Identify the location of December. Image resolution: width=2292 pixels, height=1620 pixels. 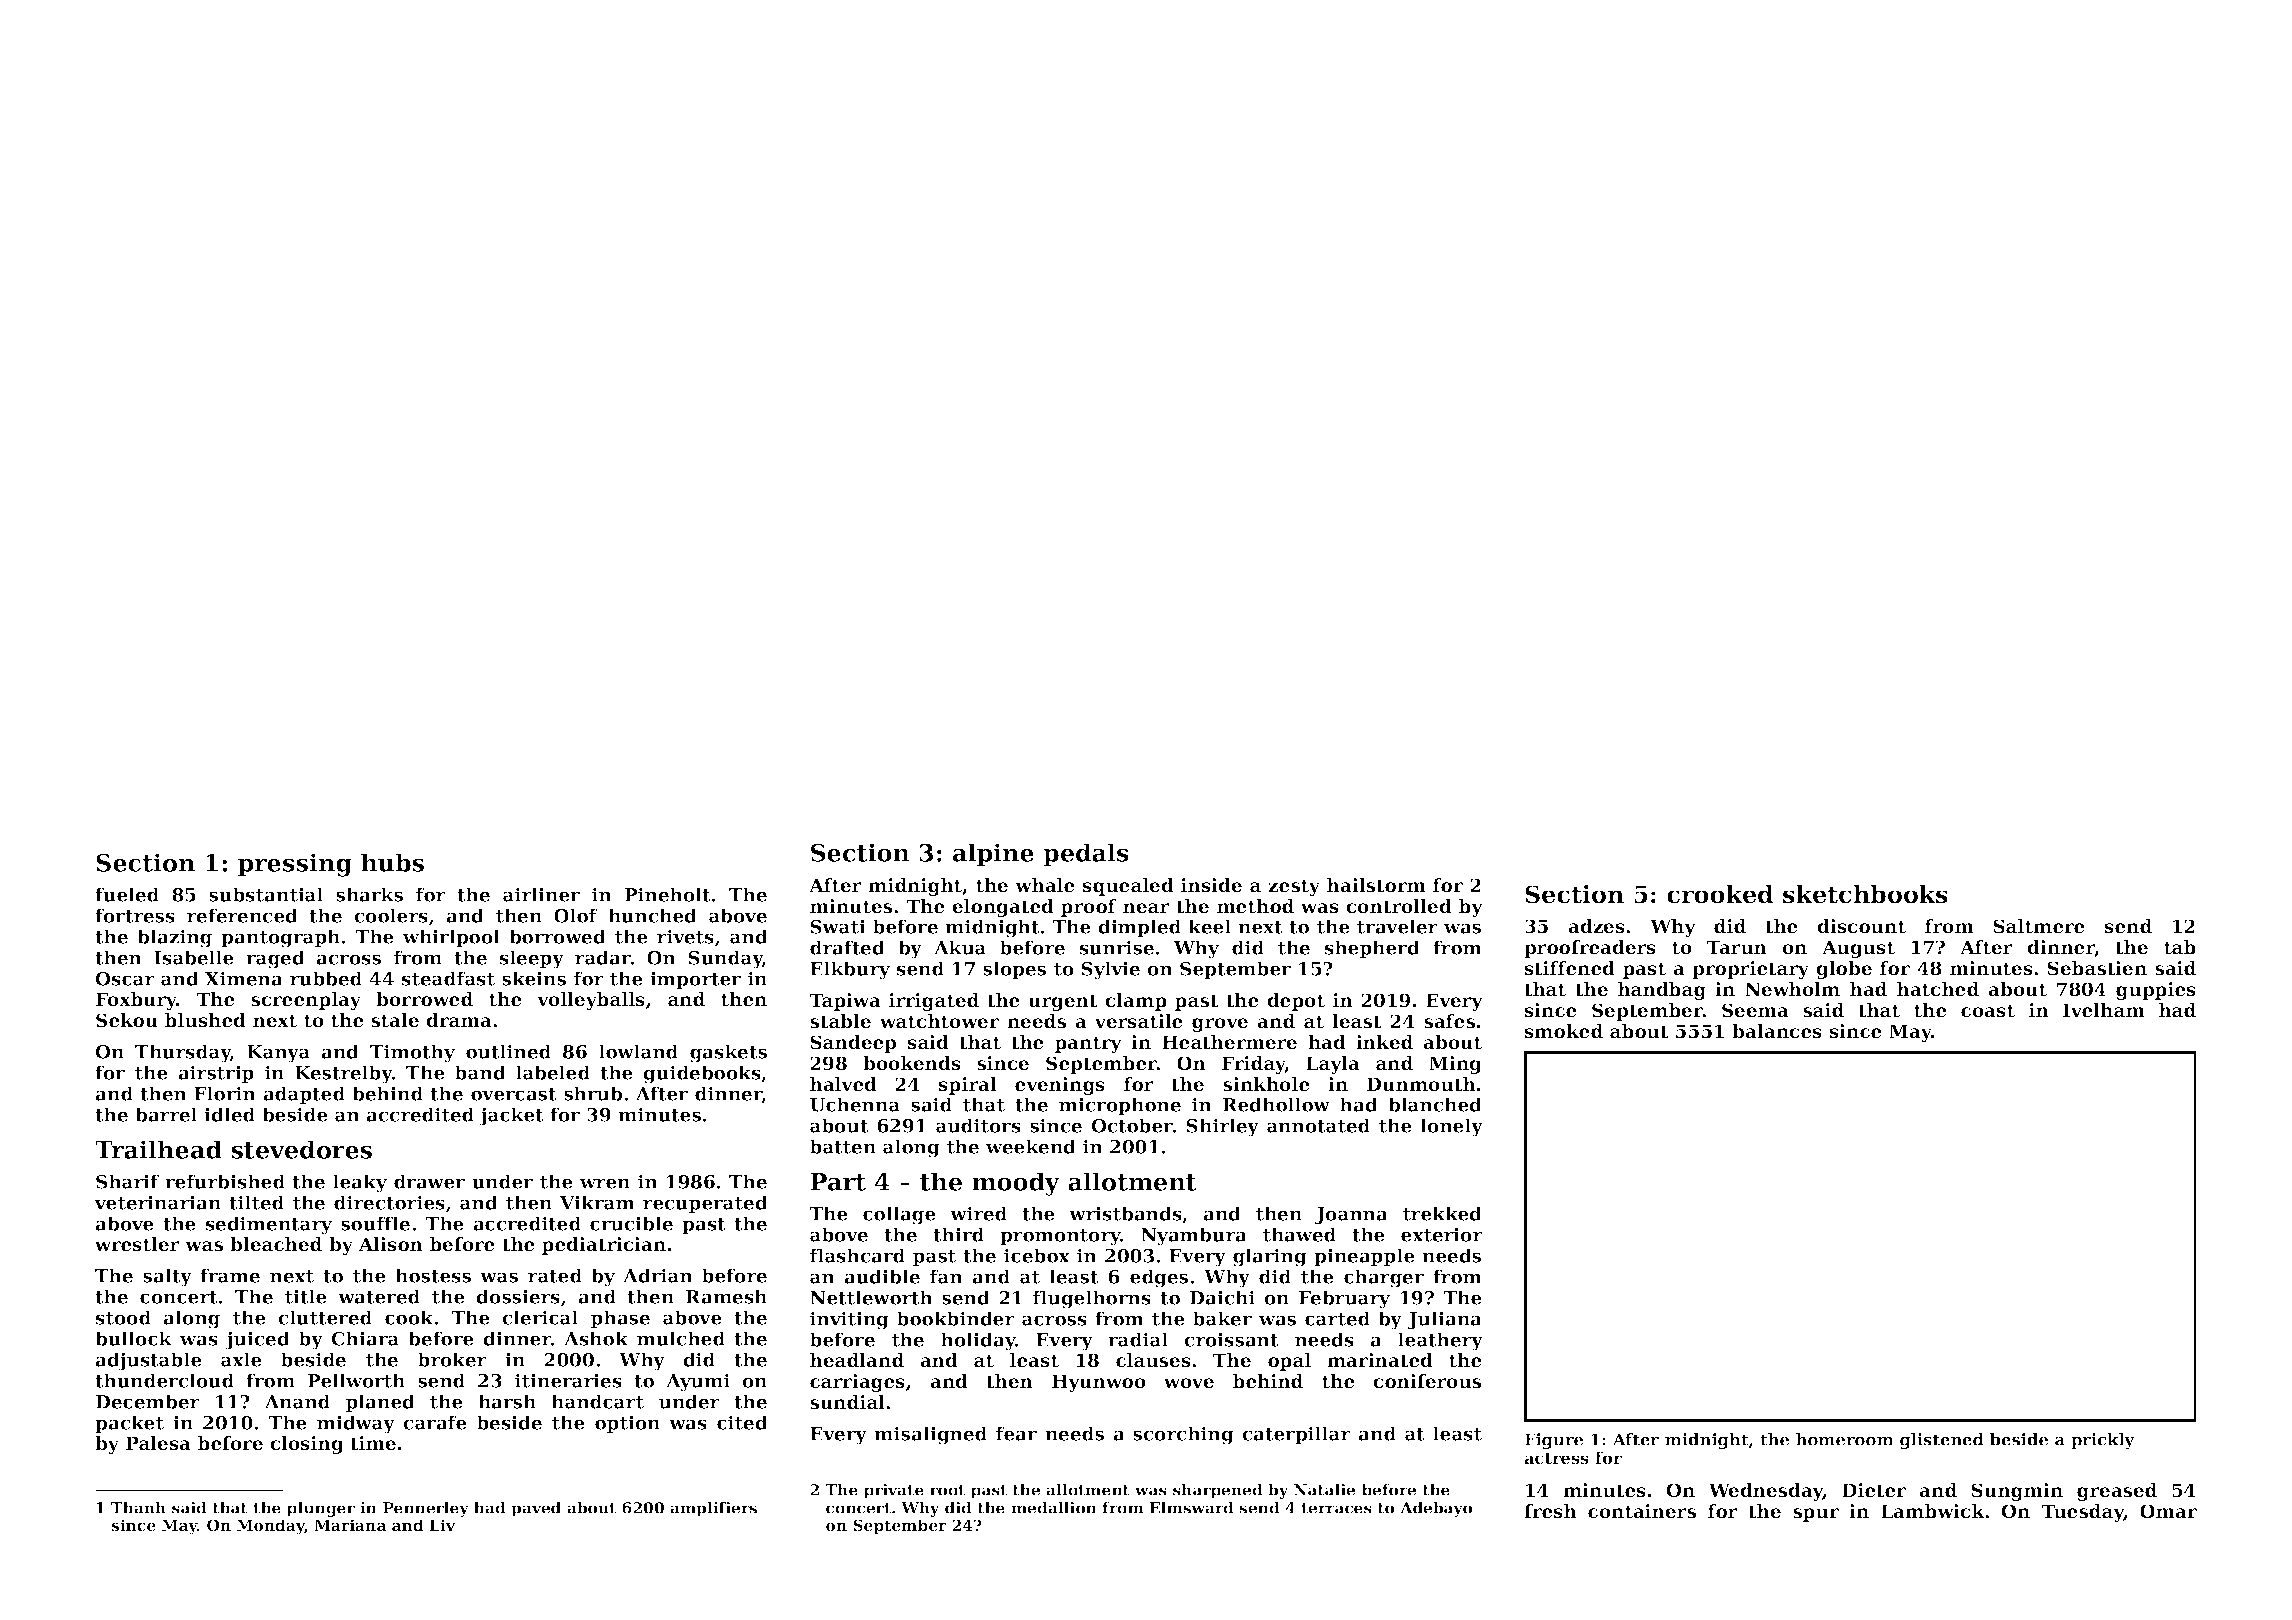
(148, 1401).
